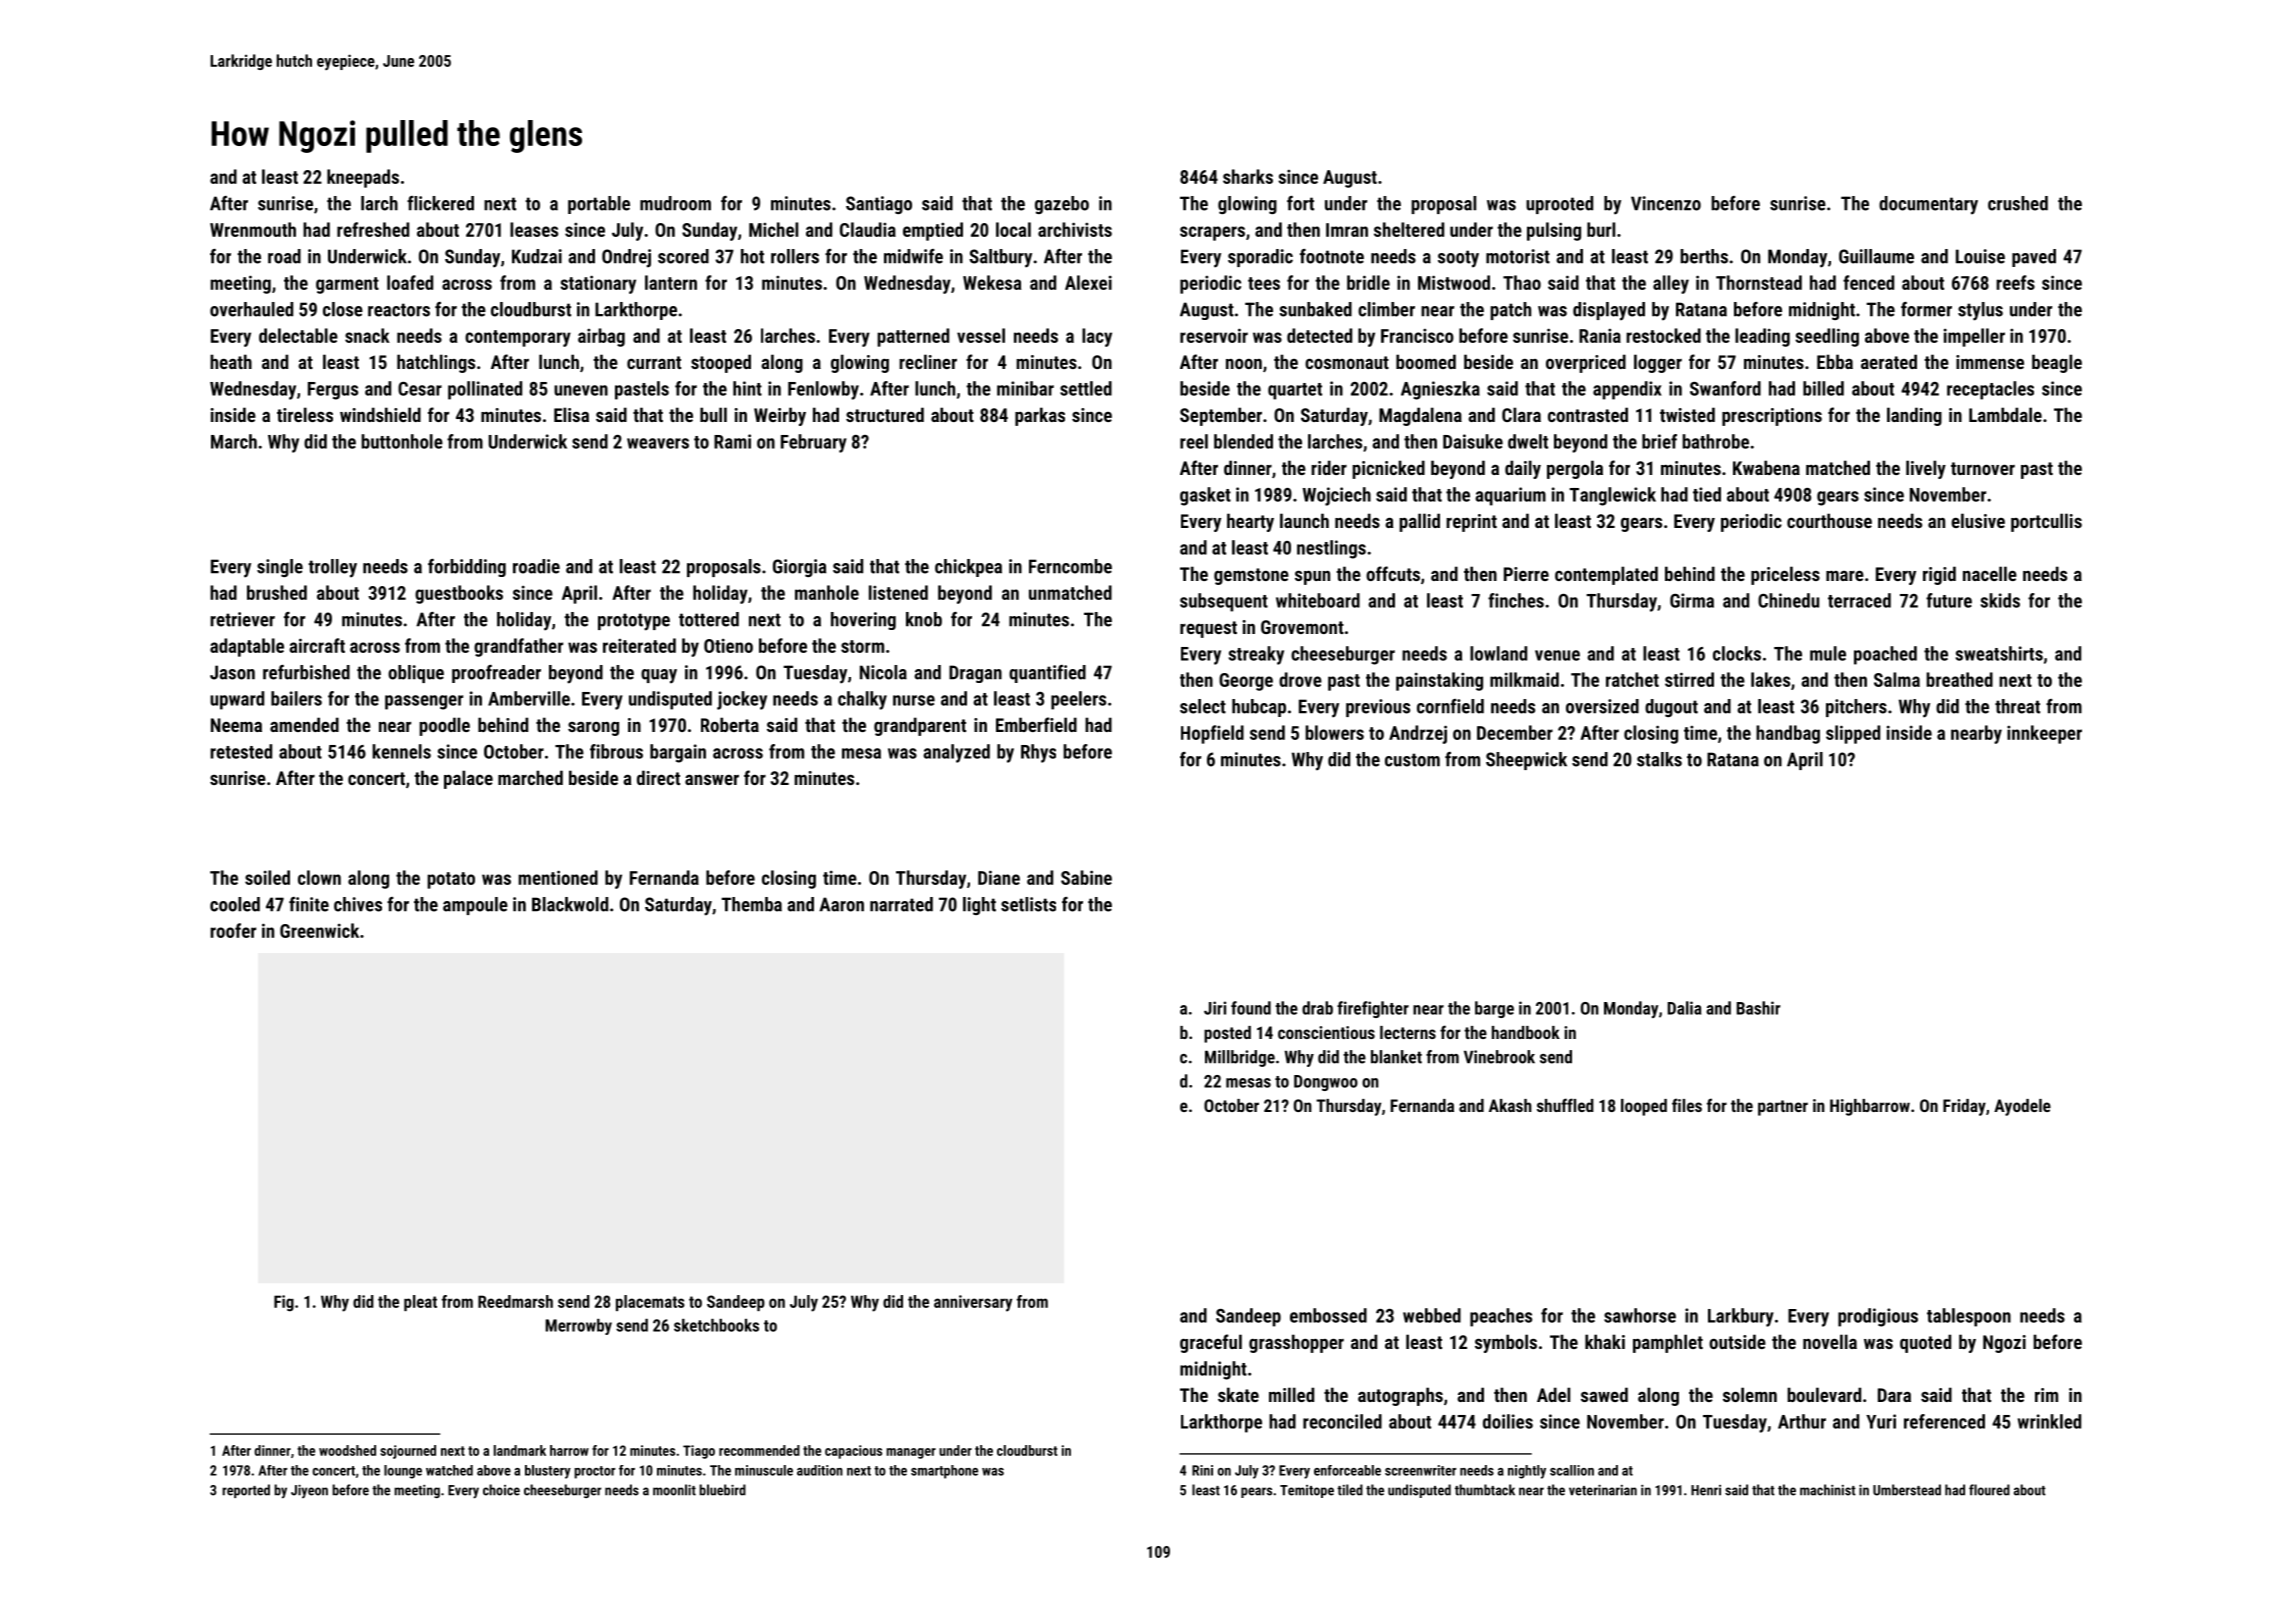 Image resolution: width=2292 pixels, height=1620 pixels. I want to click on kennels, so click(401, 751).
